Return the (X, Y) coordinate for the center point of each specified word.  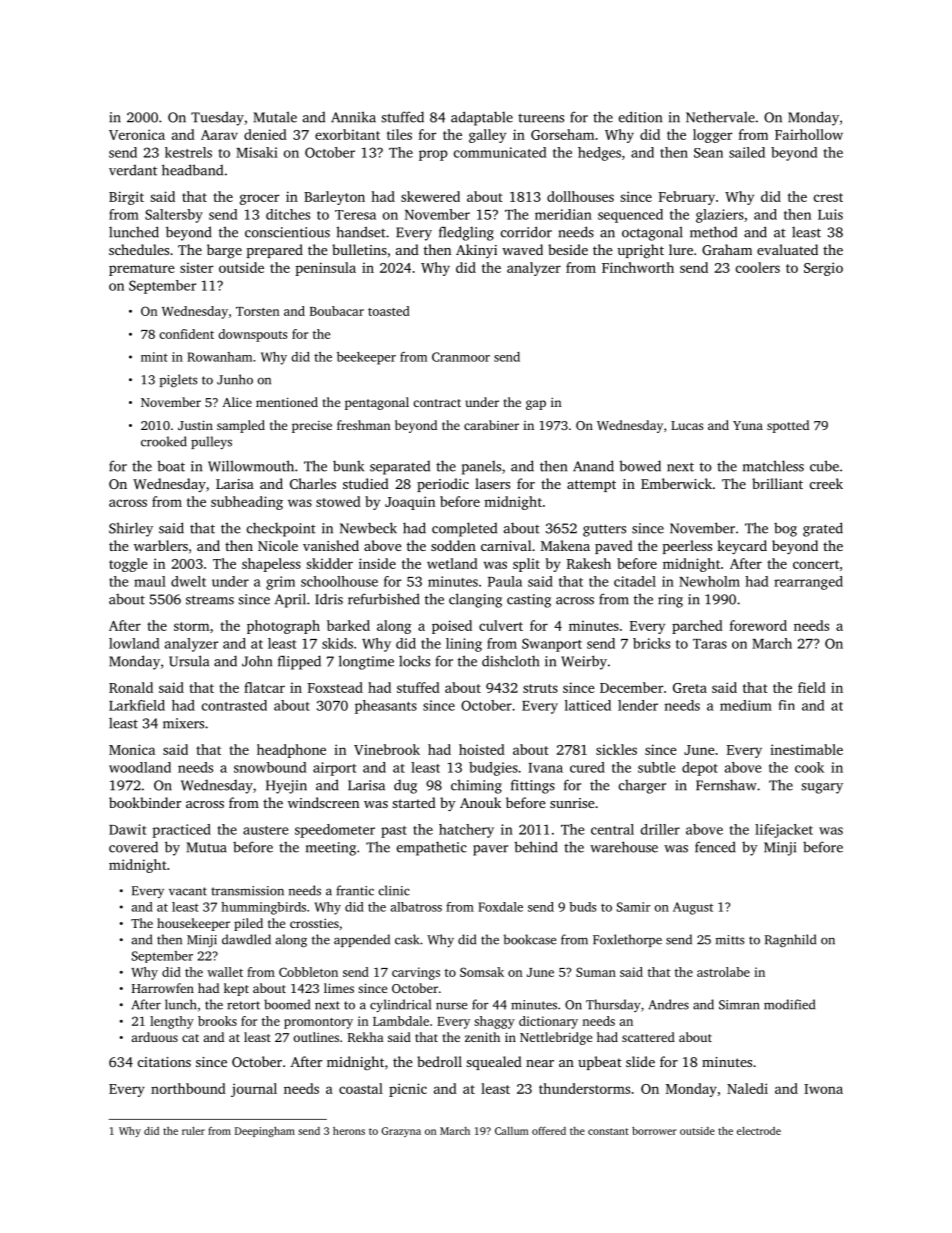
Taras (710, 644)
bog (785, 530)
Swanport (552, 645)
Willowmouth (251, 466)
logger (712, 136)
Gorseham (562, 134)
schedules (139, 249)
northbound (188, 1088)
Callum (511, 1131)
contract (437, 403)
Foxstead (335, 687)
